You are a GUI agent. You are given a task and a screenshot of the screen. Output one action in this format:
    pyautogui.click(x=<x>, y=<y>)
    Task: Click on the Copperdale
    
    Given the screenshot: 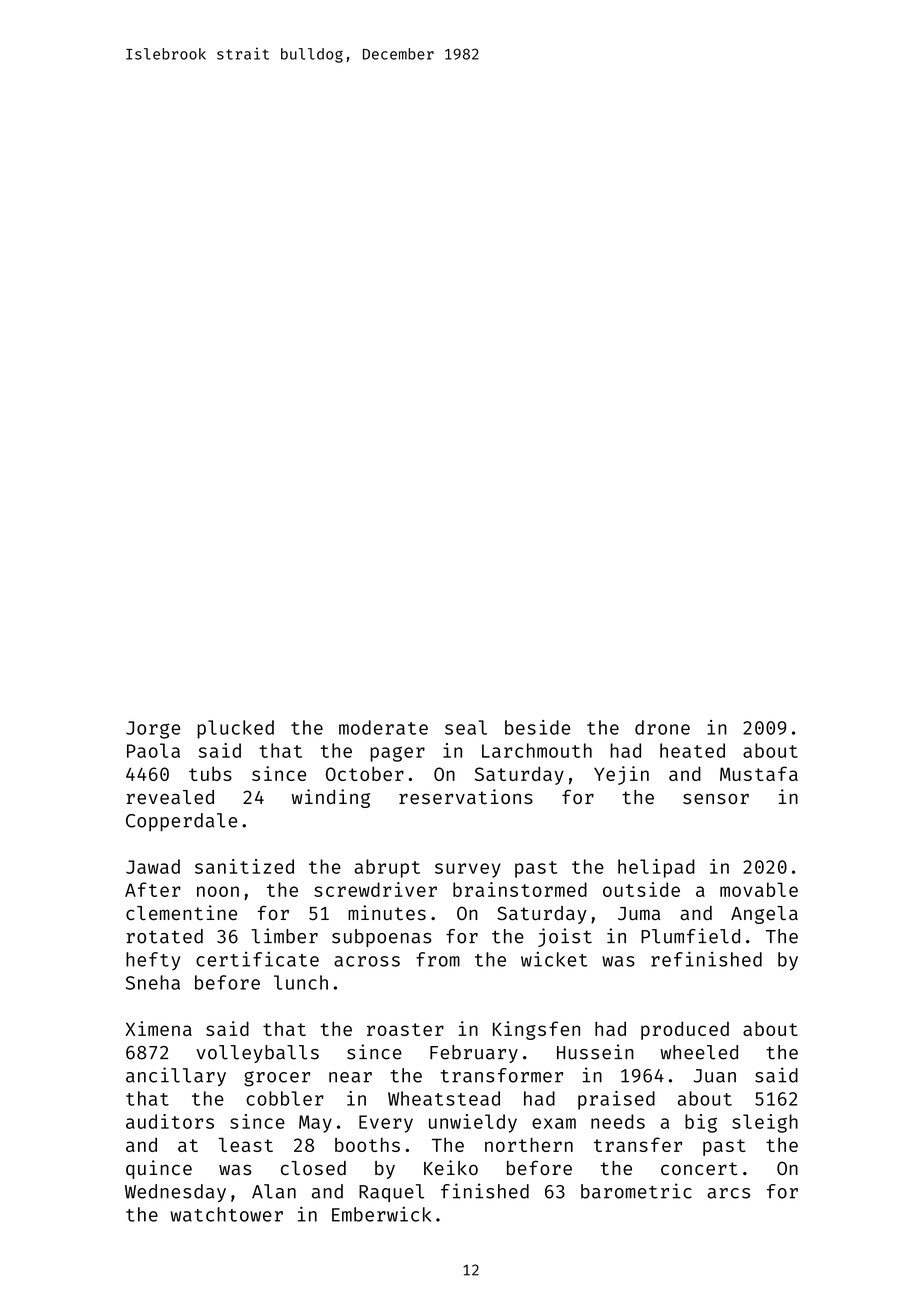 What is the action you would take?
    pyautogui.click(x=181, y=822)
